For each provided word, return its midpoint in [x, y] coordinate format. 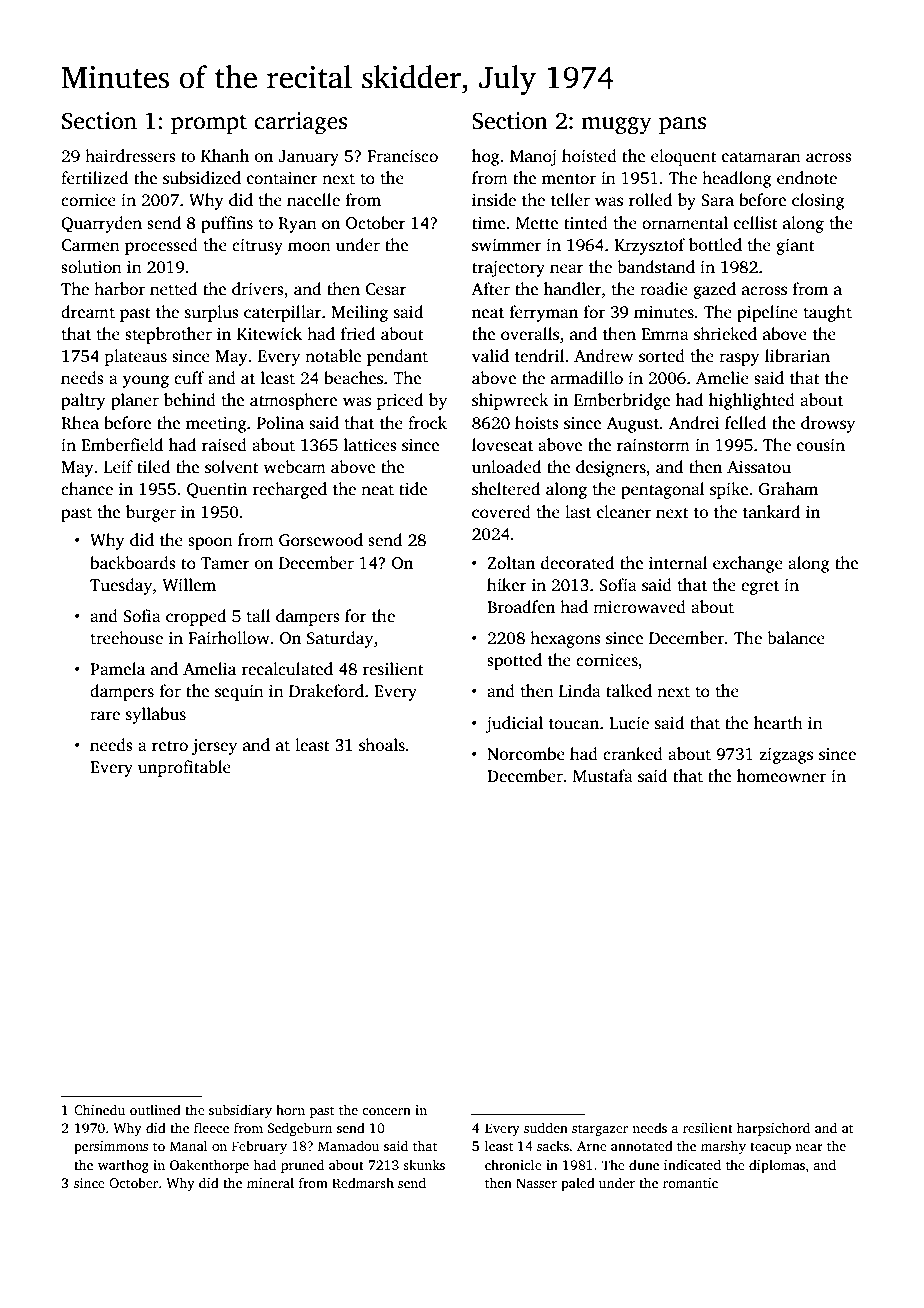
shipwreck [510, 401]
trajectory [508, 269]
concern [386, 1111]
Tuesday [121, 586]
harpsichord [773, 1129]
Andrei [694, 422]
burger [151, 513]
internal [678, 562]
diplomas [777, 1166]
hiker [507, 584]
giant [795, 247]
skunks [424, 1164]
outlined [155, 1109]
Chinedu [99, 1109]
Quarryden [101, 224]
